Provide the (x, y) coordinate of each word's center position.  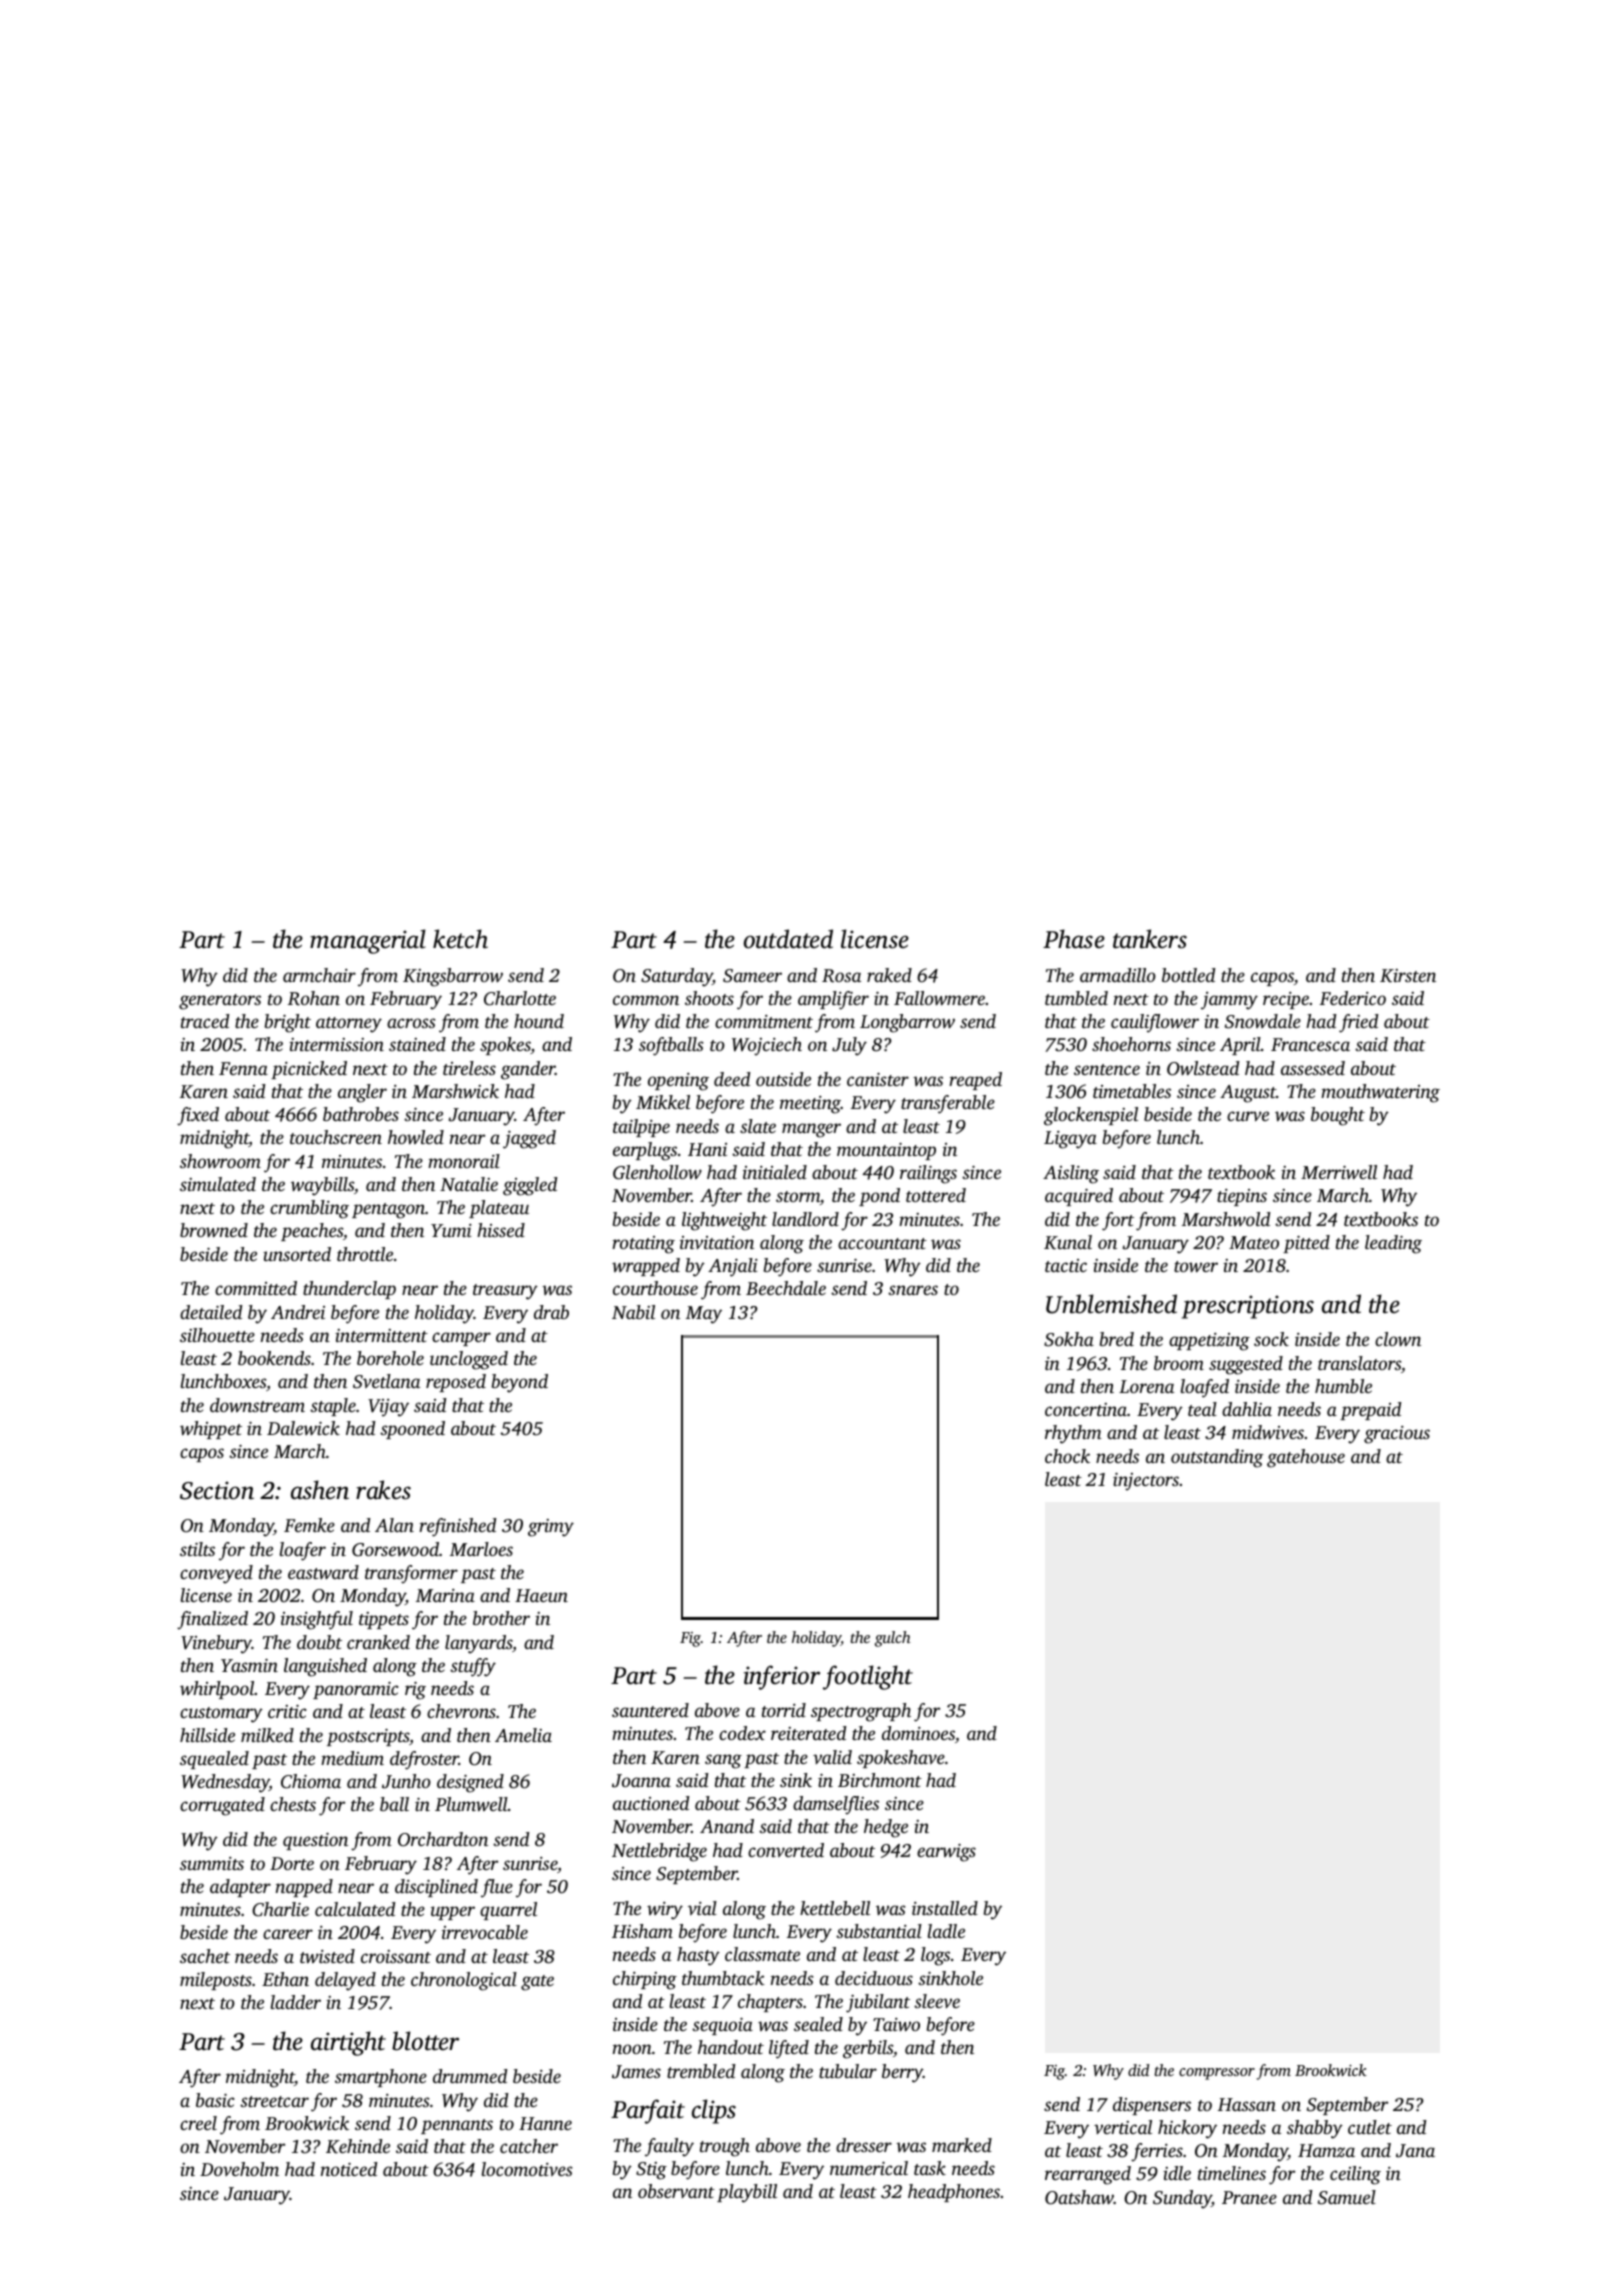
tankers (1150, 939)
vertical (1123, 2127)
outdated (788, 939)
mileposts (216, 1981)
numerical (869, 2168)
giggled (530, 1186)
